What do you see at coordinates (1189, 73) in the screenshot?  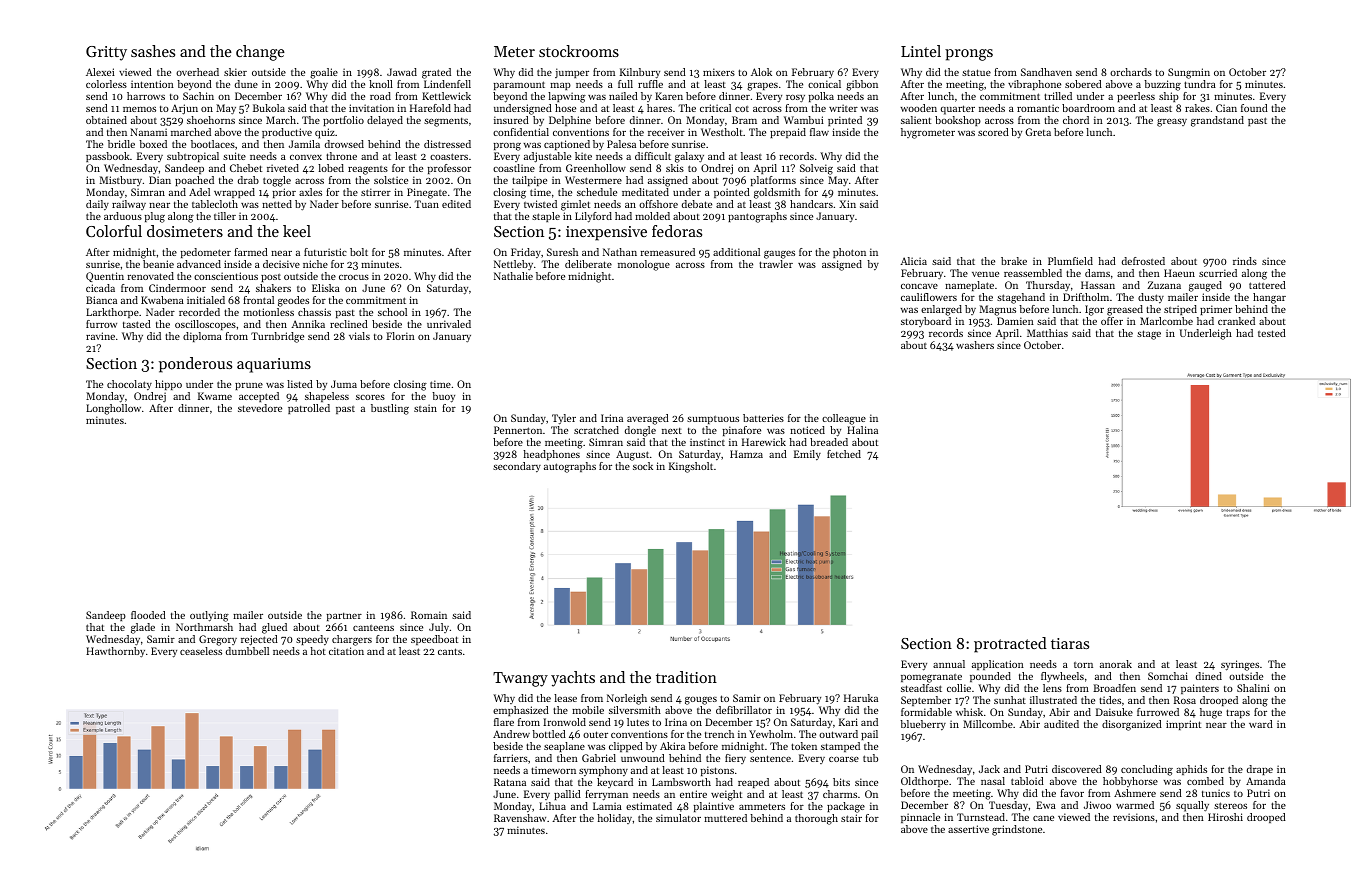 I see `Sungmin` at bounding box center [1189, 73].
